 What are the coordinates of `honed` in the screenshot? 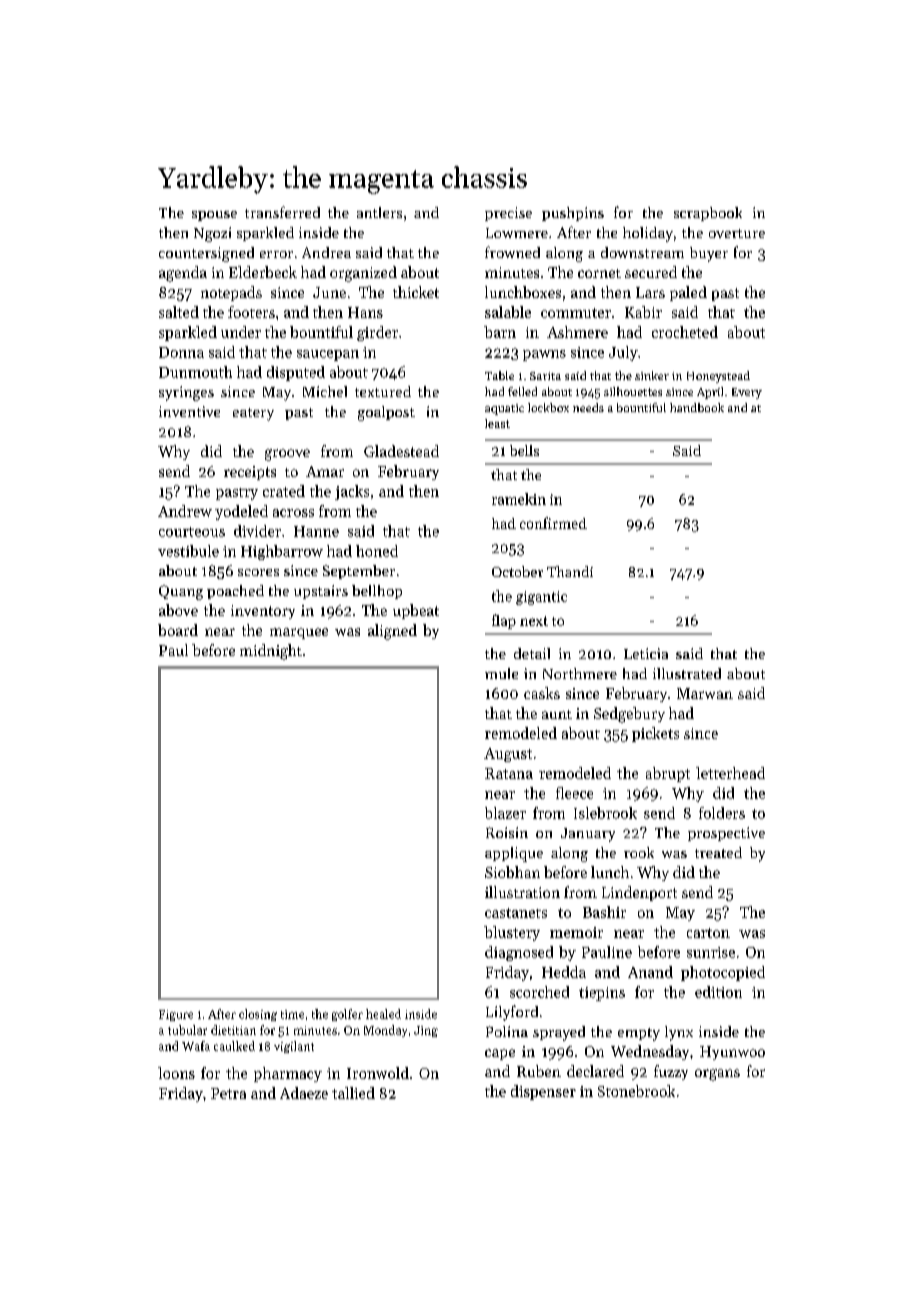 It's located at (377, 551).
